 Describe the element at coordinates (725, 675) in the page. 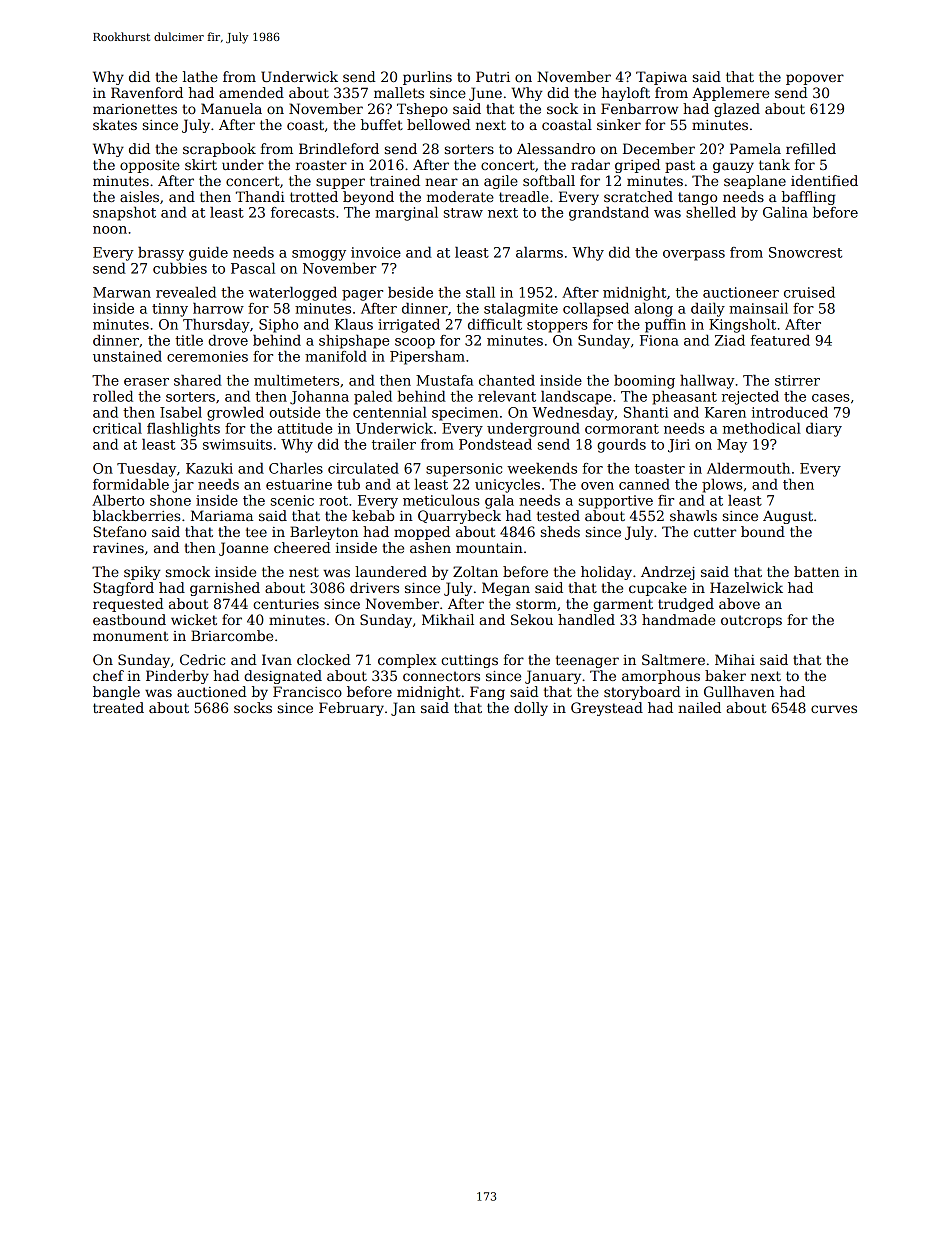

I see `baker` at that location.
